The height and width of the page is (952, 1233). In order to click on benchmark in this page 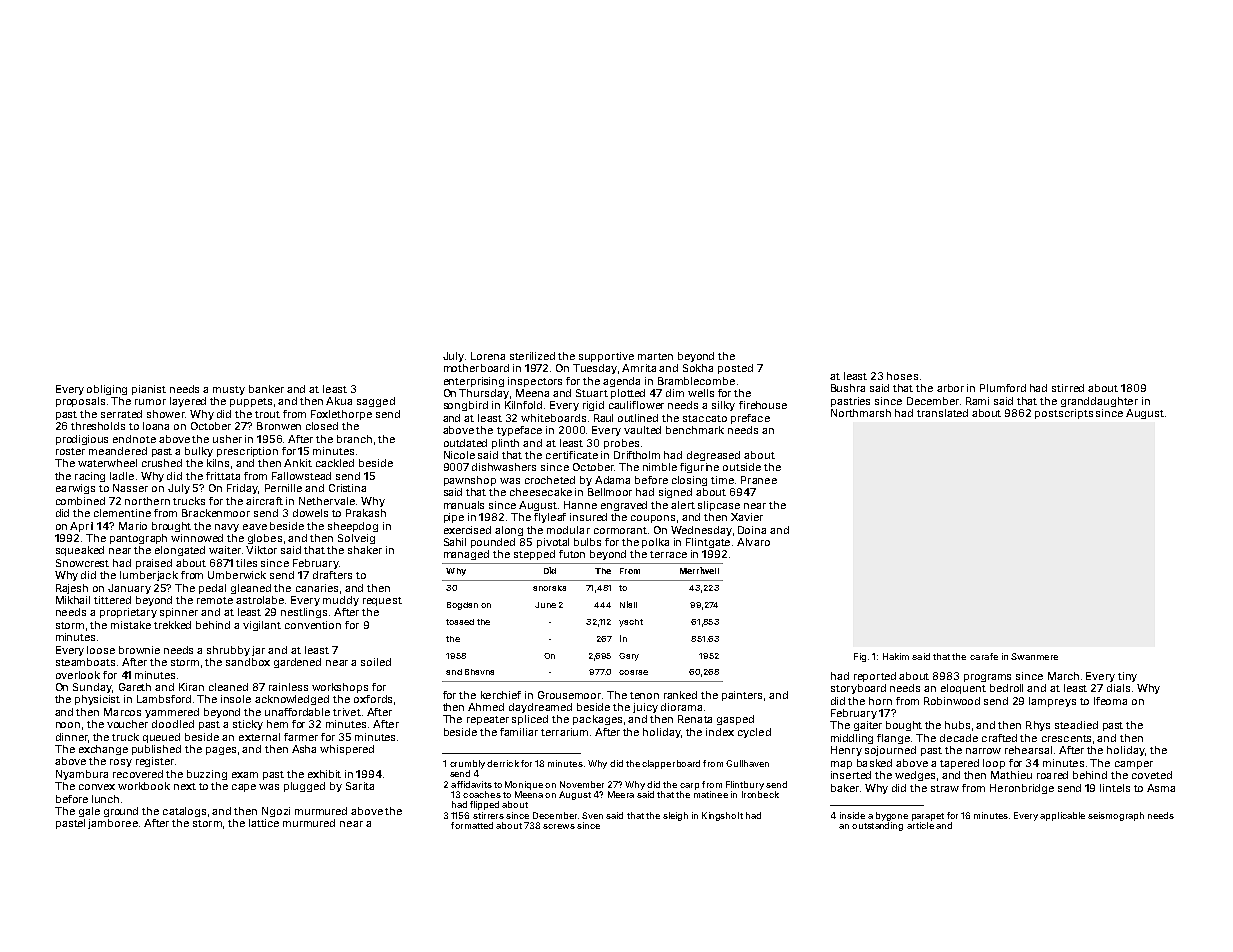, I will do `click(695, 430)`.
